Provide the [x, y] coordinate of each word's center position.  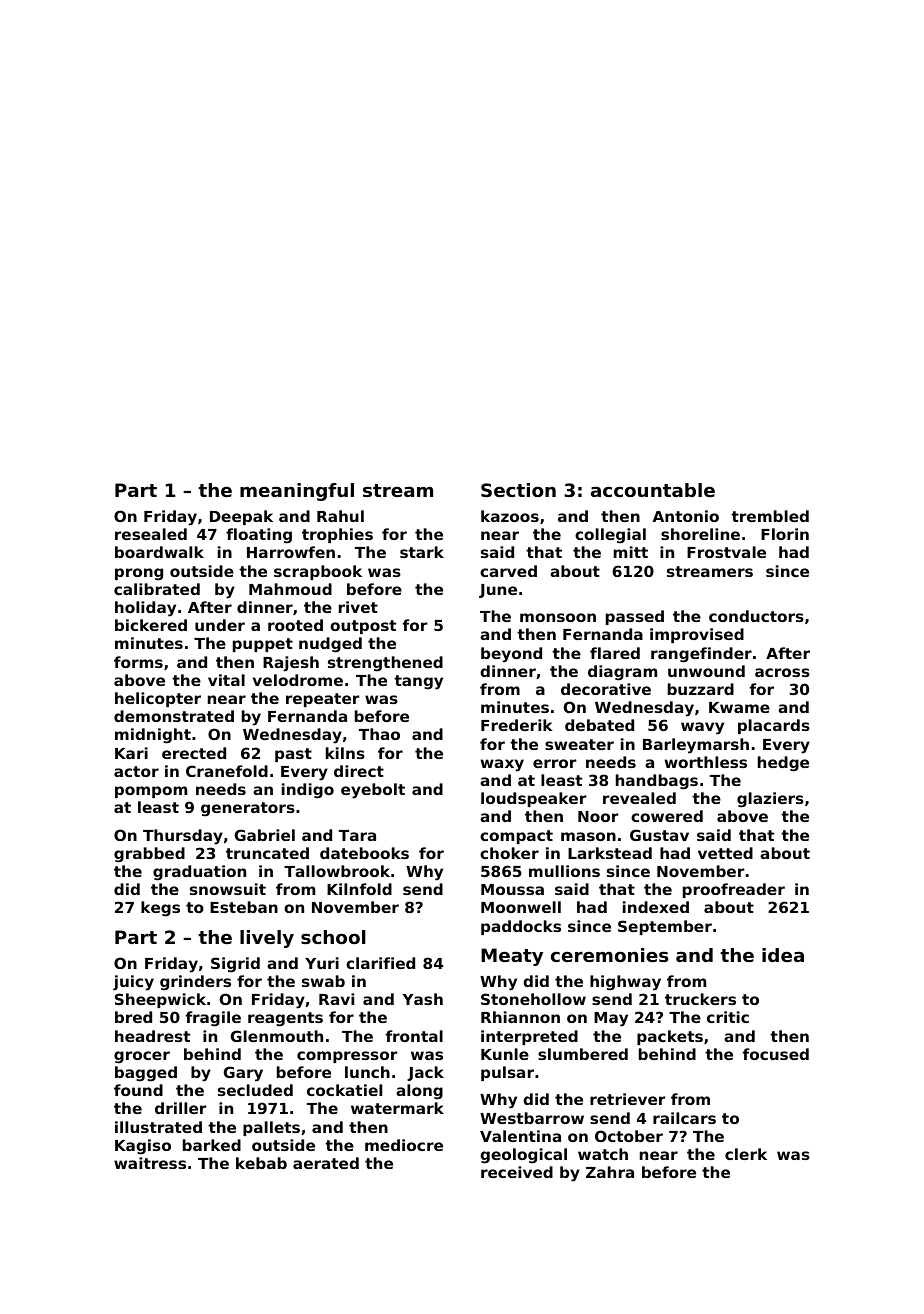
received [517, 1172]
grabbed [149, 855]
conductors [756, 616]
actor [136, 771]
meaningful [297, 492]
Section [518, 490]
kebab [261, 1163]
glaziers [770, 800]
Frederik [517, 725]
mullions [564, 871]
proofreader [734, 890]
